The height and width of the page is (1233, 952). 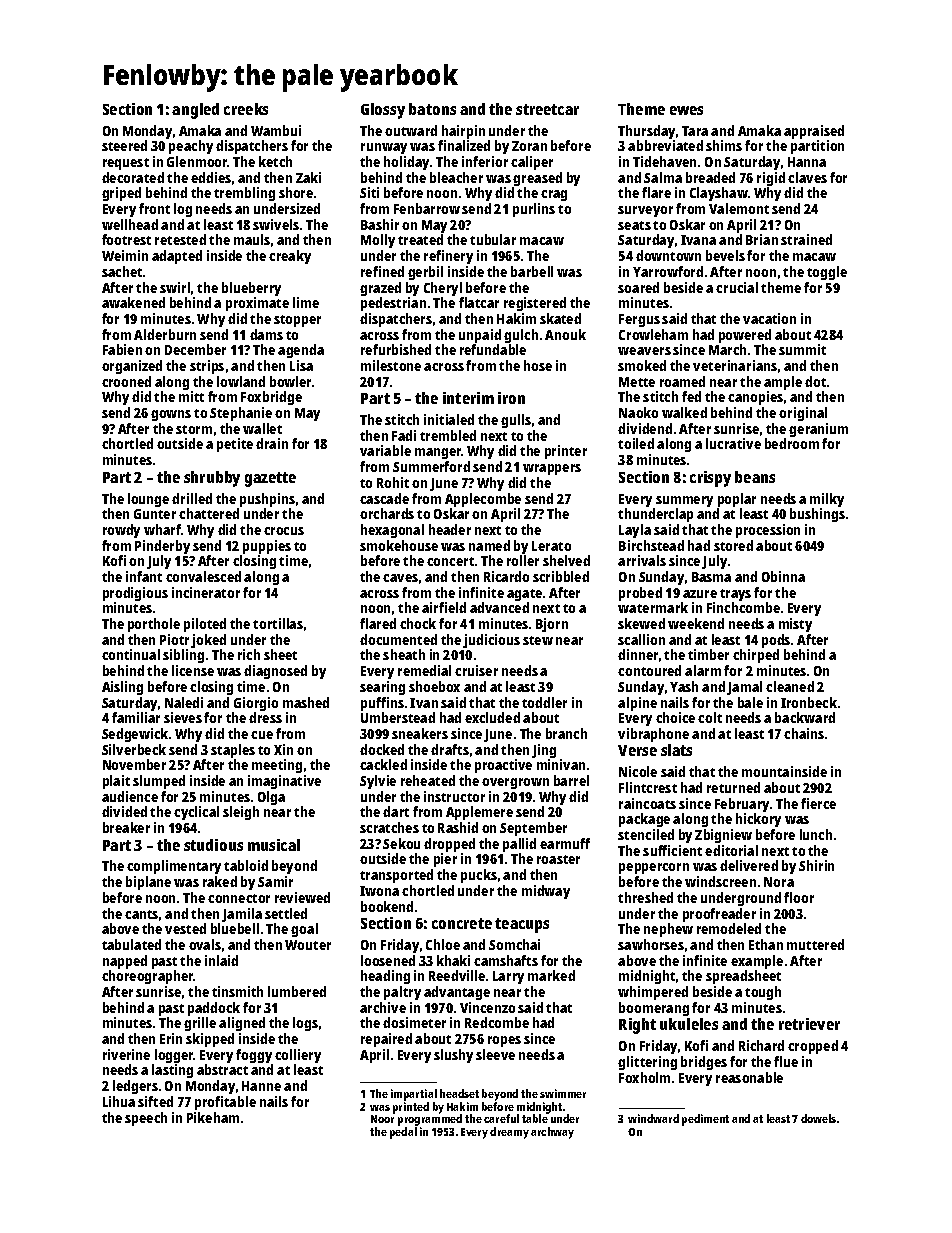 I want to click on ewes, so click(x=686, y=110).
